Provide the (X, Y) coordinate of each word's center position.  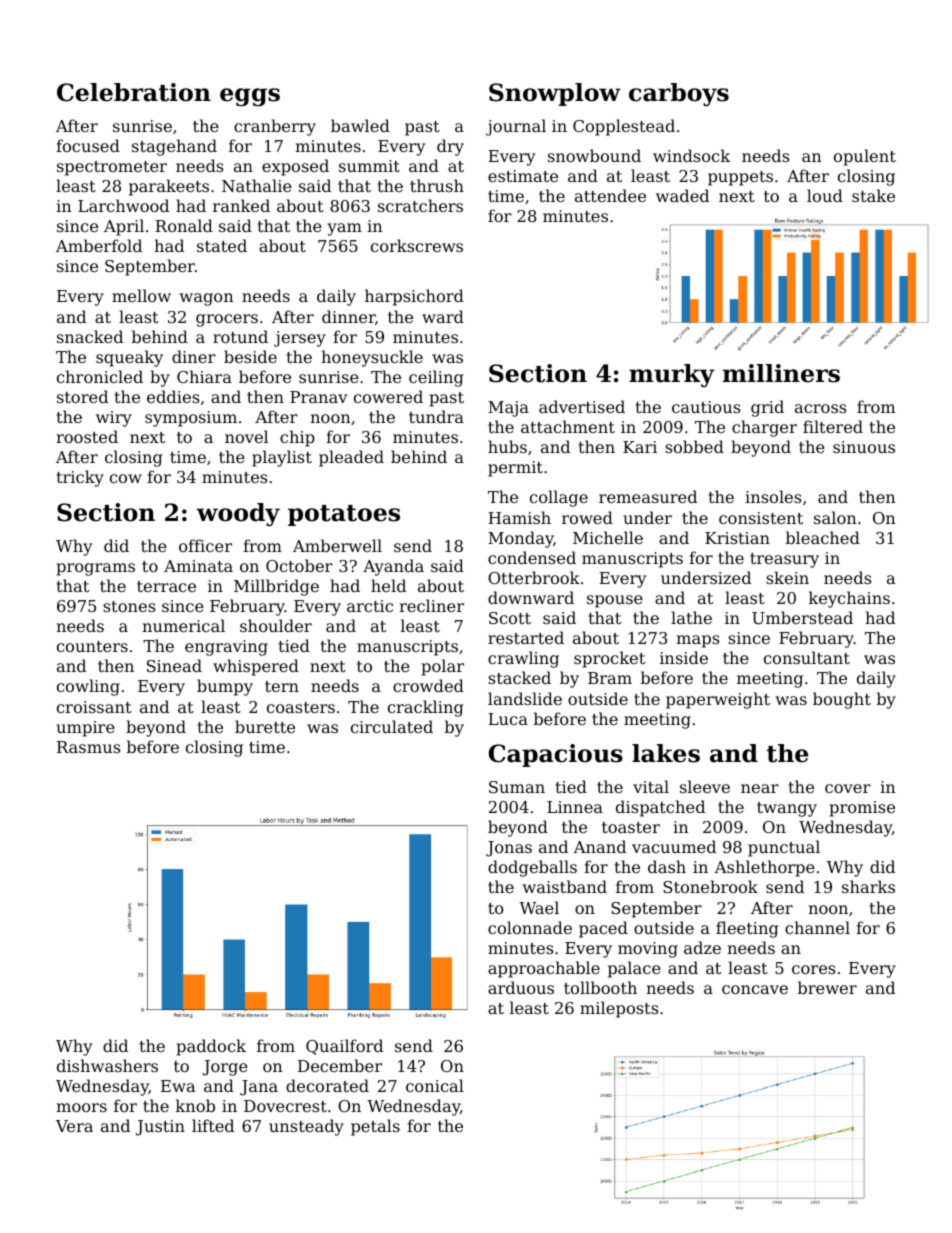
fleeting (747, 929)
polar (442, 667)
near (760, 788)
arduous (521, 987)
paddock (211, 1047)
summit (369, 166)
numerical (183, 625)
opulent (865, 157)
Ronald (184, 225)
